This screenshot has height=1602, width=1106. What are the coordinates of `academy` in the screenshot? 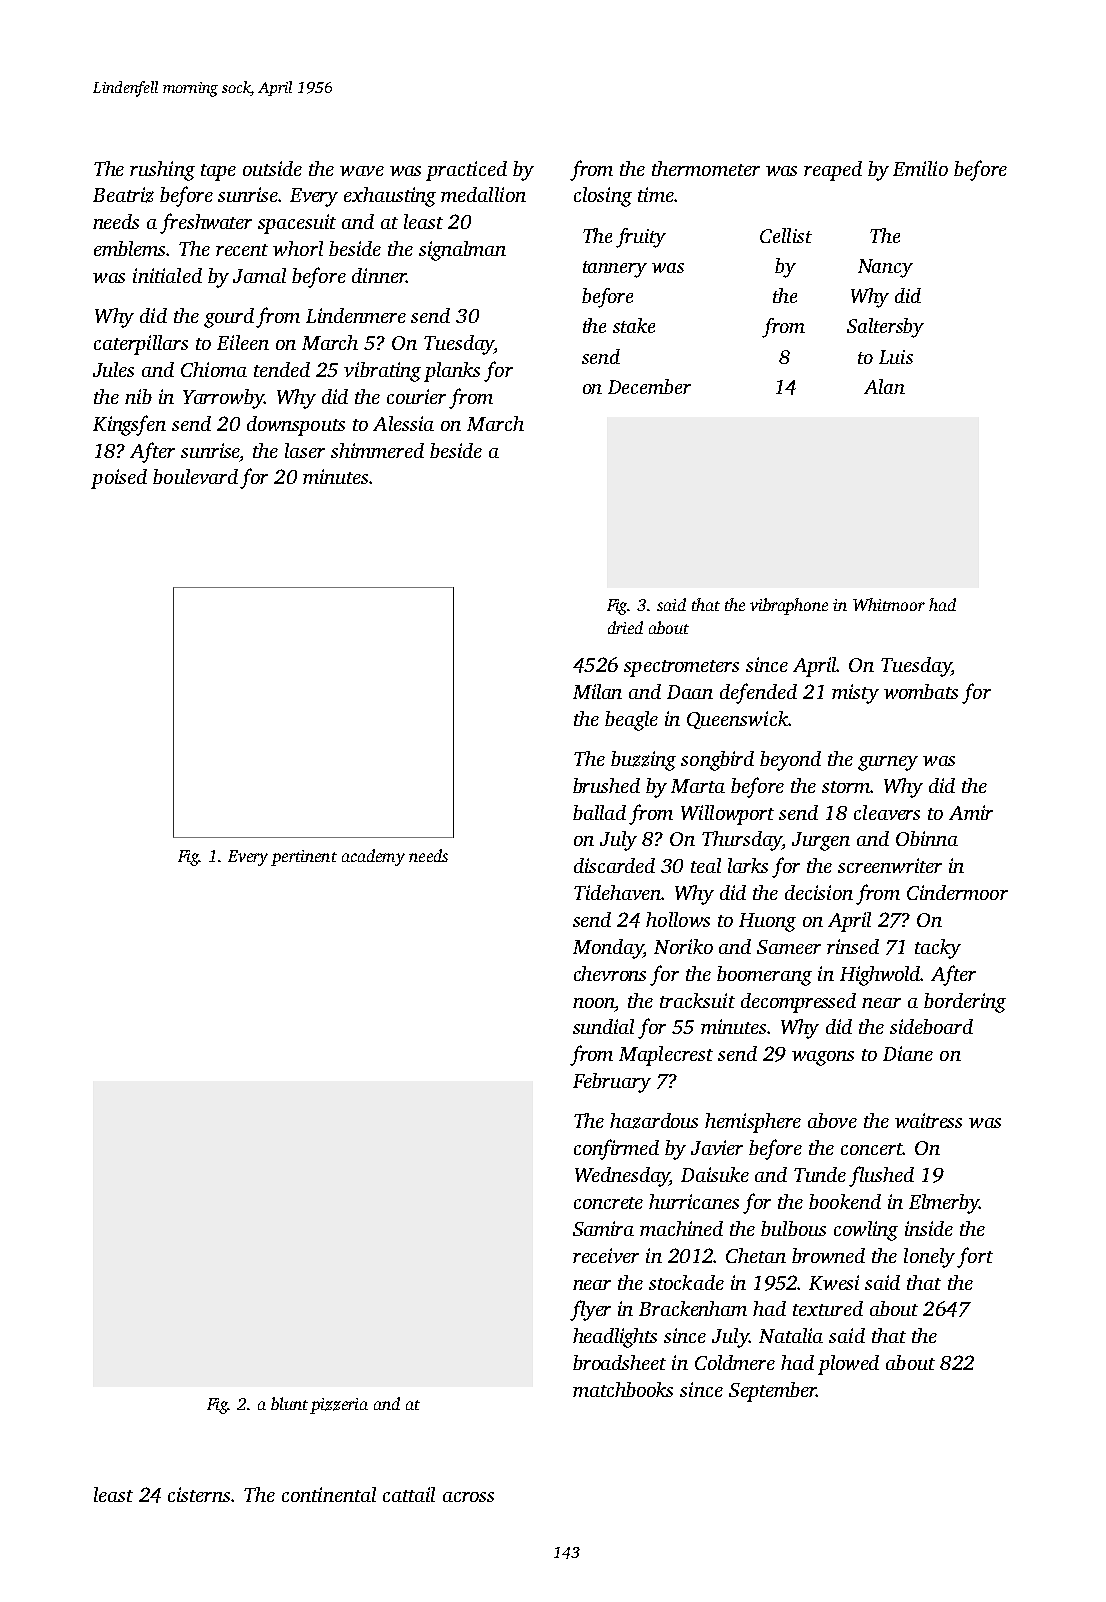 It's located at (373, 857).
